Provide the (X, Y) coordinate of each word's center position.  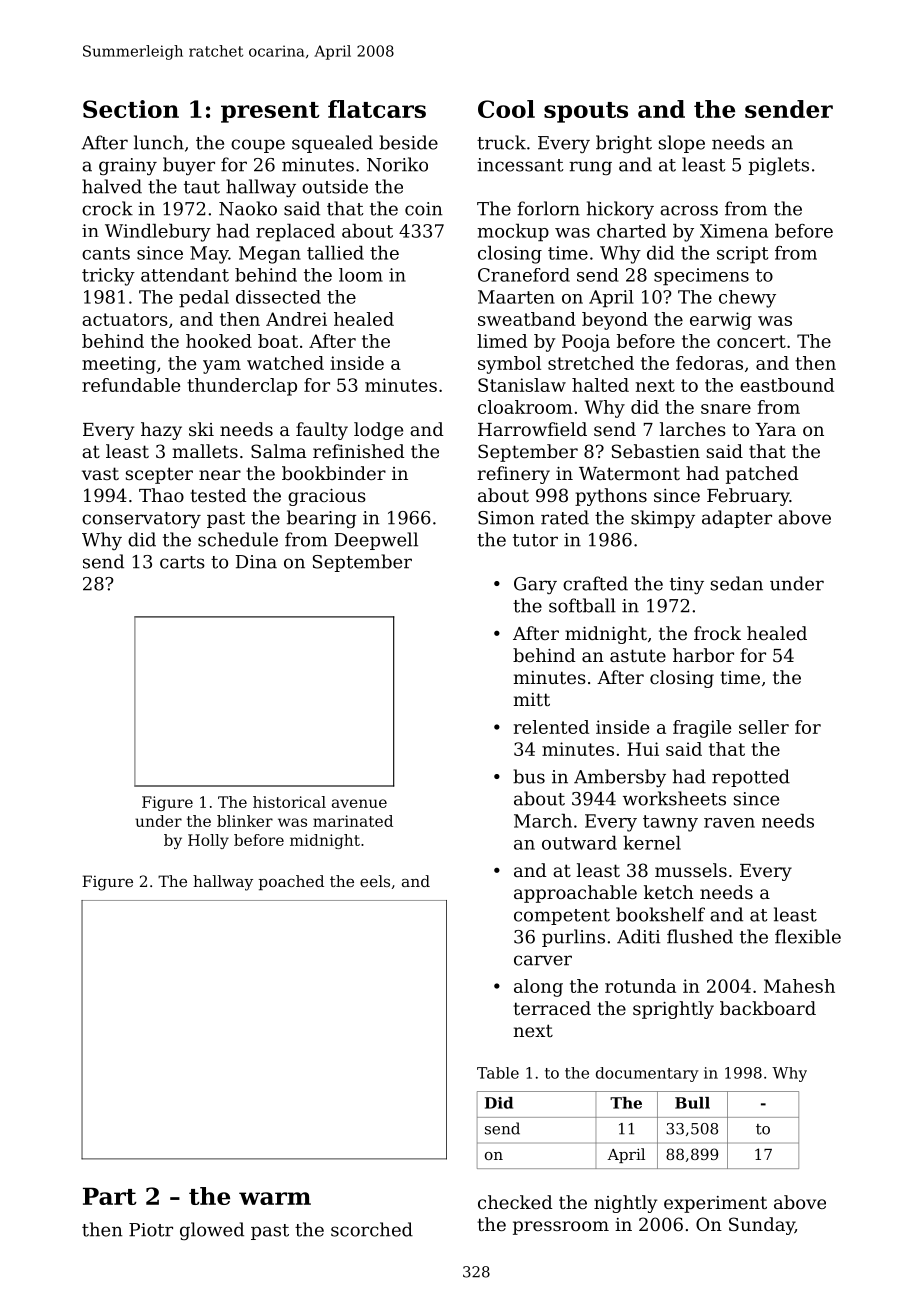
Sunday (762, 1226)
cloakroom (525, 407)
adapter (737, 519)
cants (106, 253)
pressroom (561, 1228)
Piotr (151, 1230)
